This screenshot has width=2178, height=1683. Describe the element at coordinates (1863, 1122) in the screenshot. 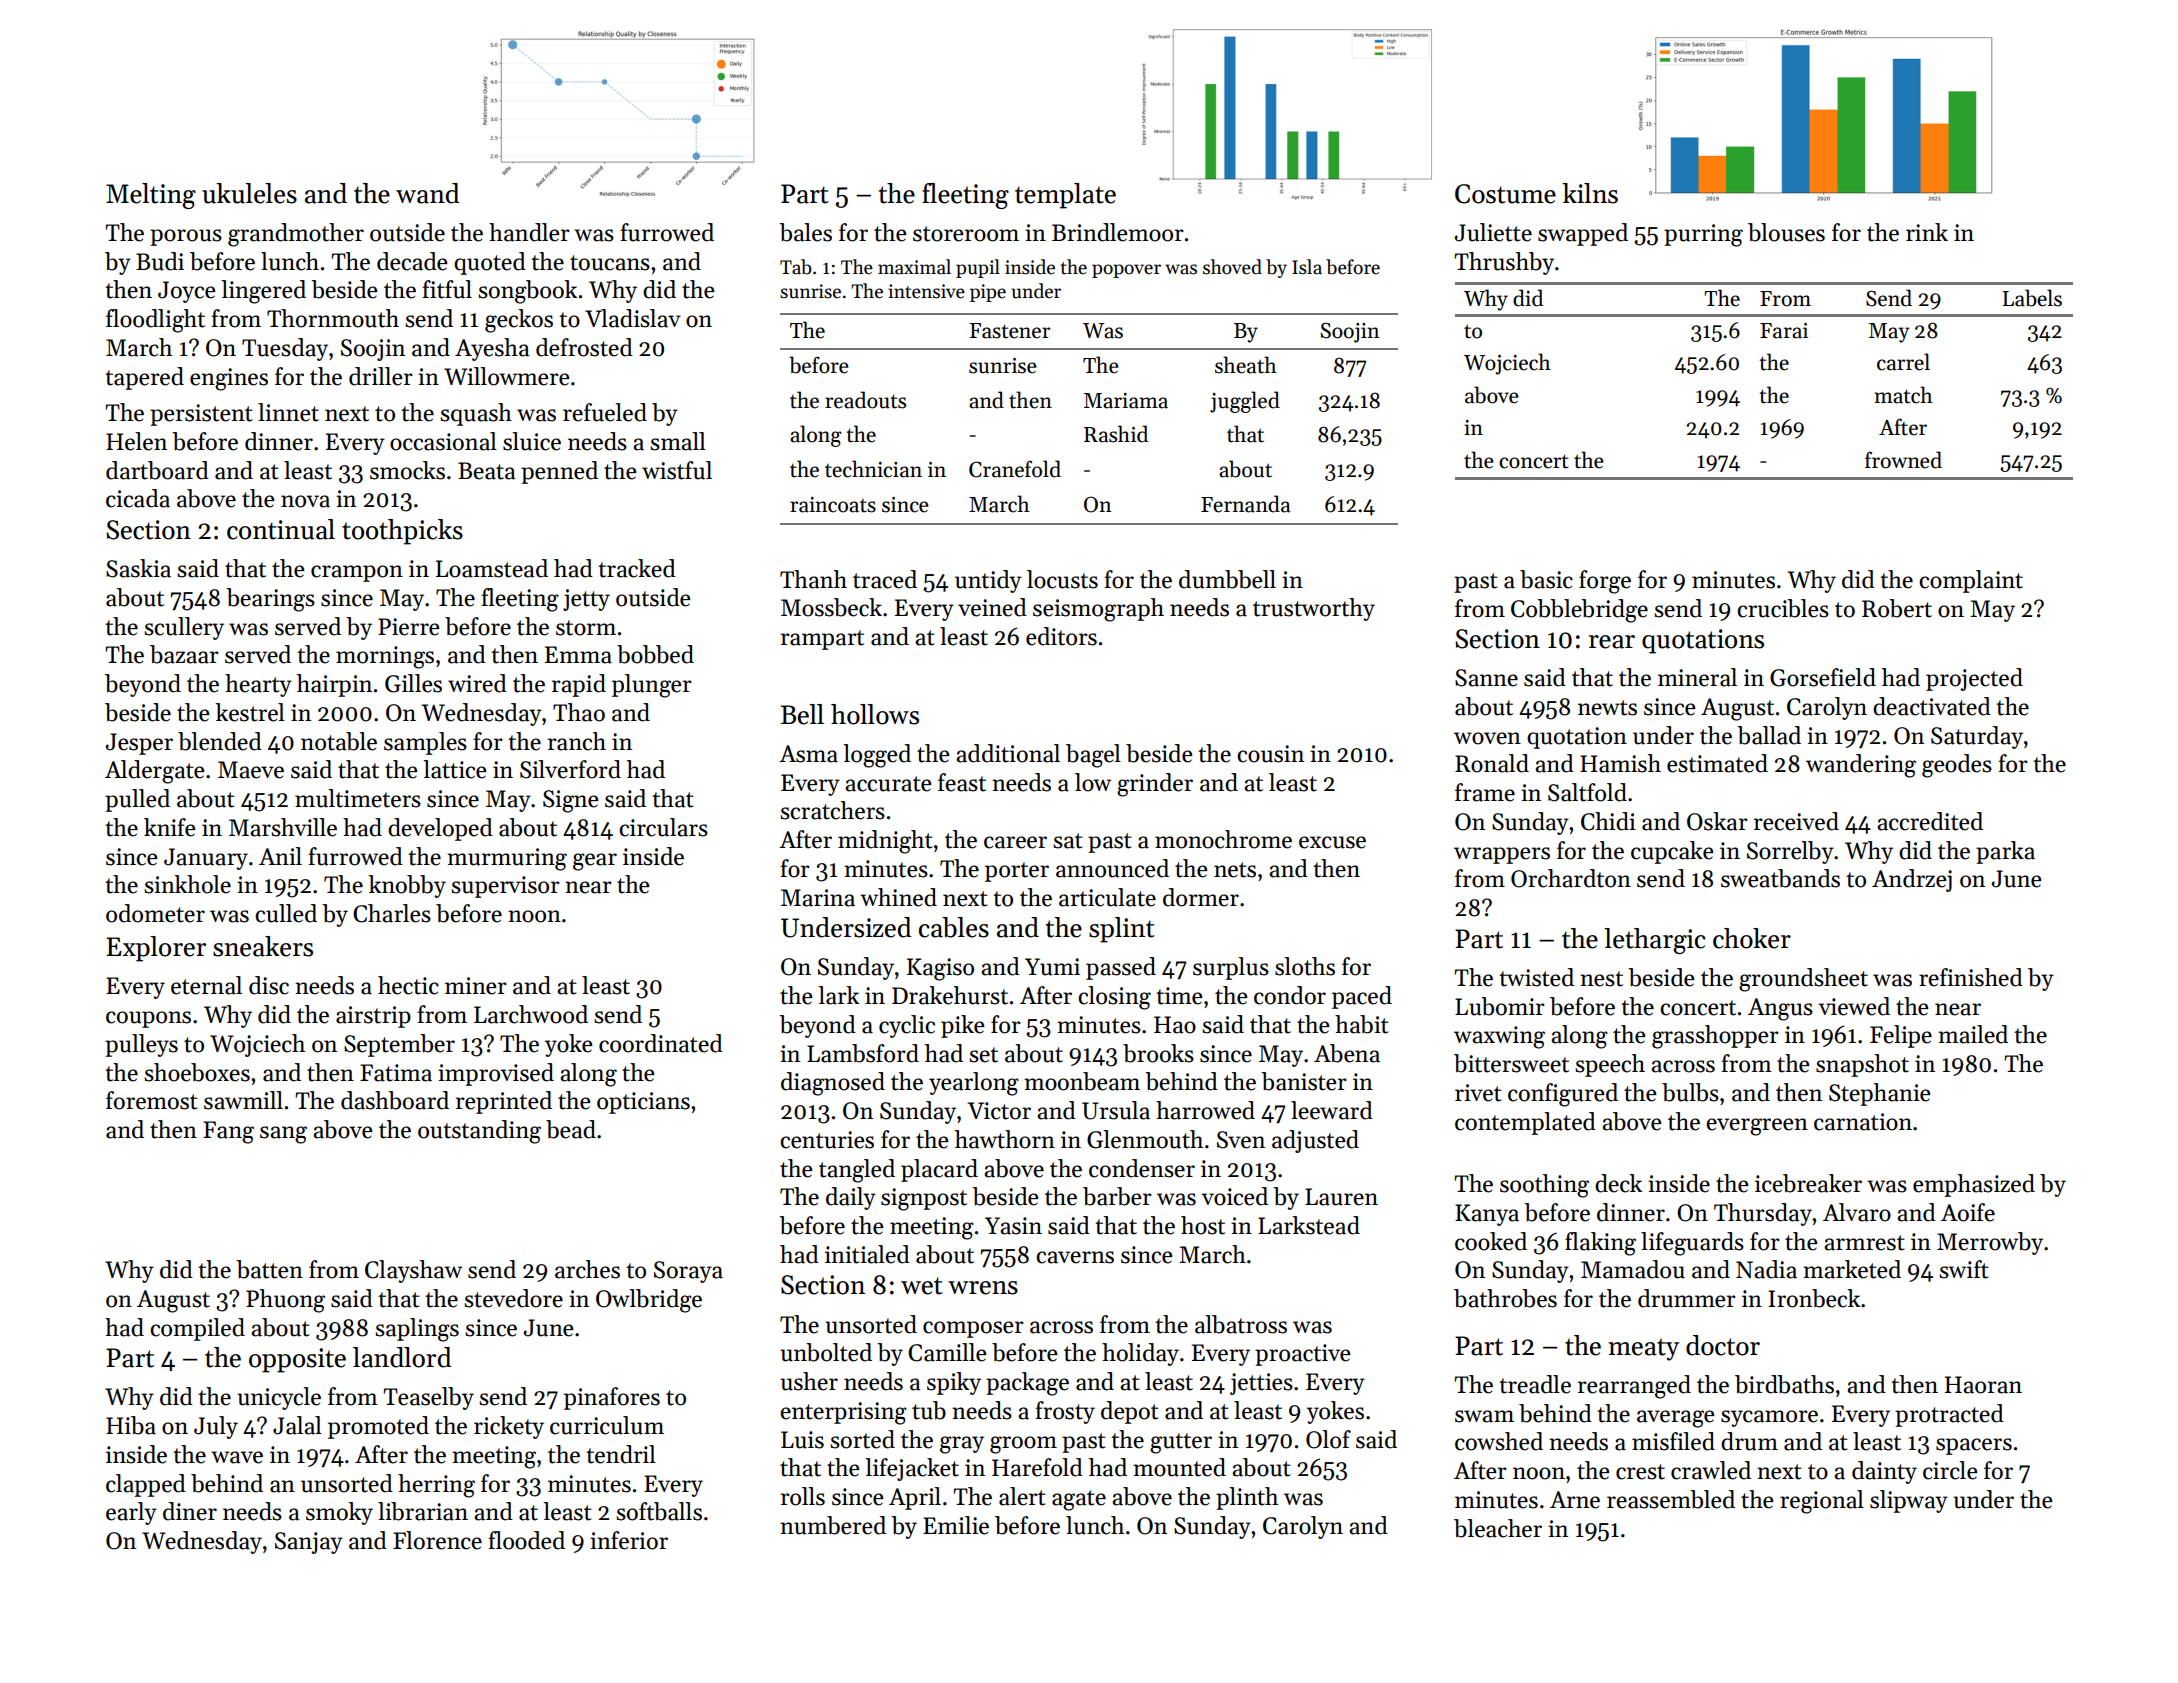

I see `carnation` at that location.
